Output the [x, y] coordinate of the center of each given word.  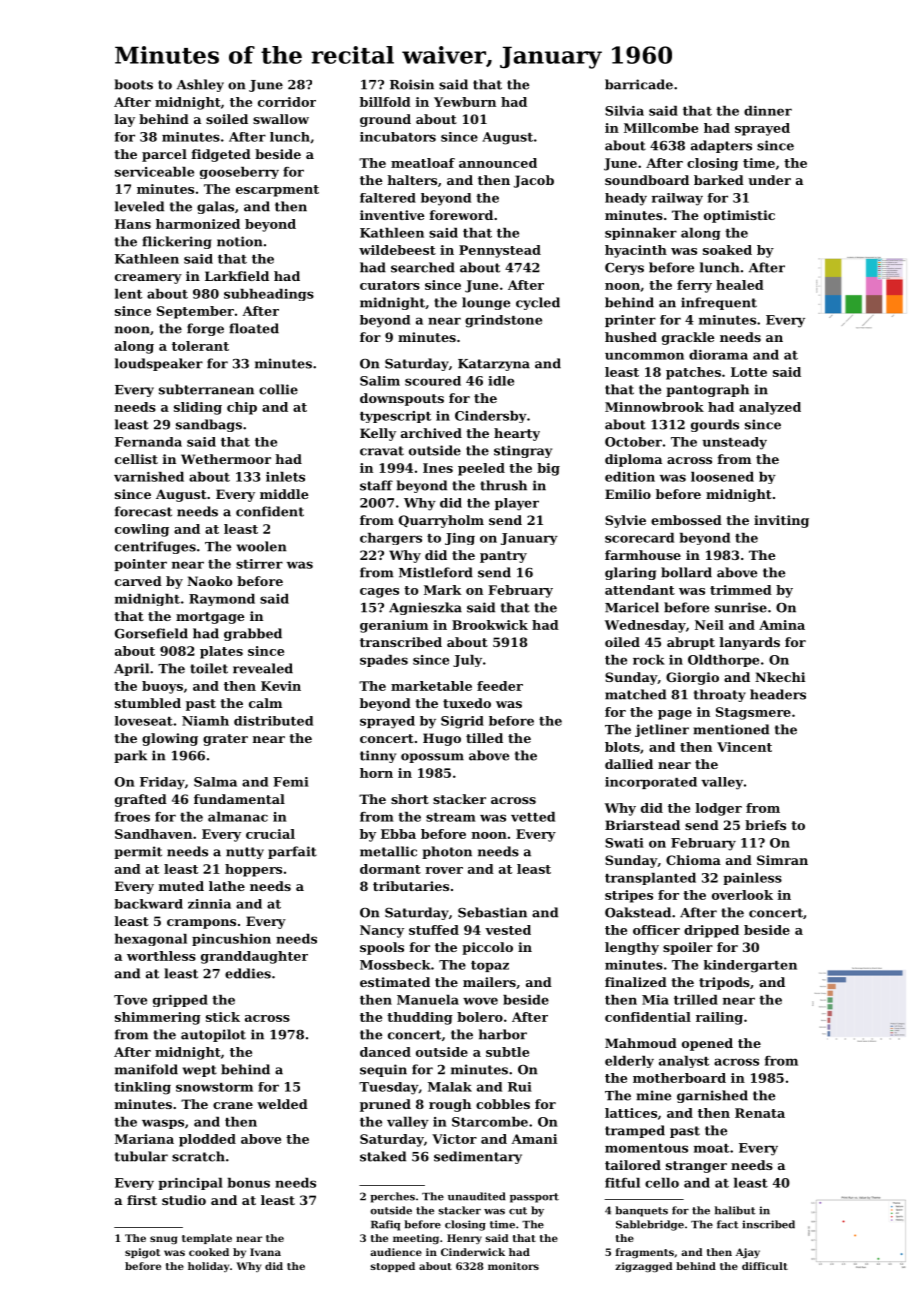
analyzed [770, 408]
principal [190, 1184]
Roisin [412, 84]
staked [383, 1156]
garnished [712, 1096]
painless [752, 879]
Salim [380, 381]
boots [134, 84]
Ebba [398, 834]
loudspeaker [159, 364]
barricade [639, 84]
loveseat [144, 721]
